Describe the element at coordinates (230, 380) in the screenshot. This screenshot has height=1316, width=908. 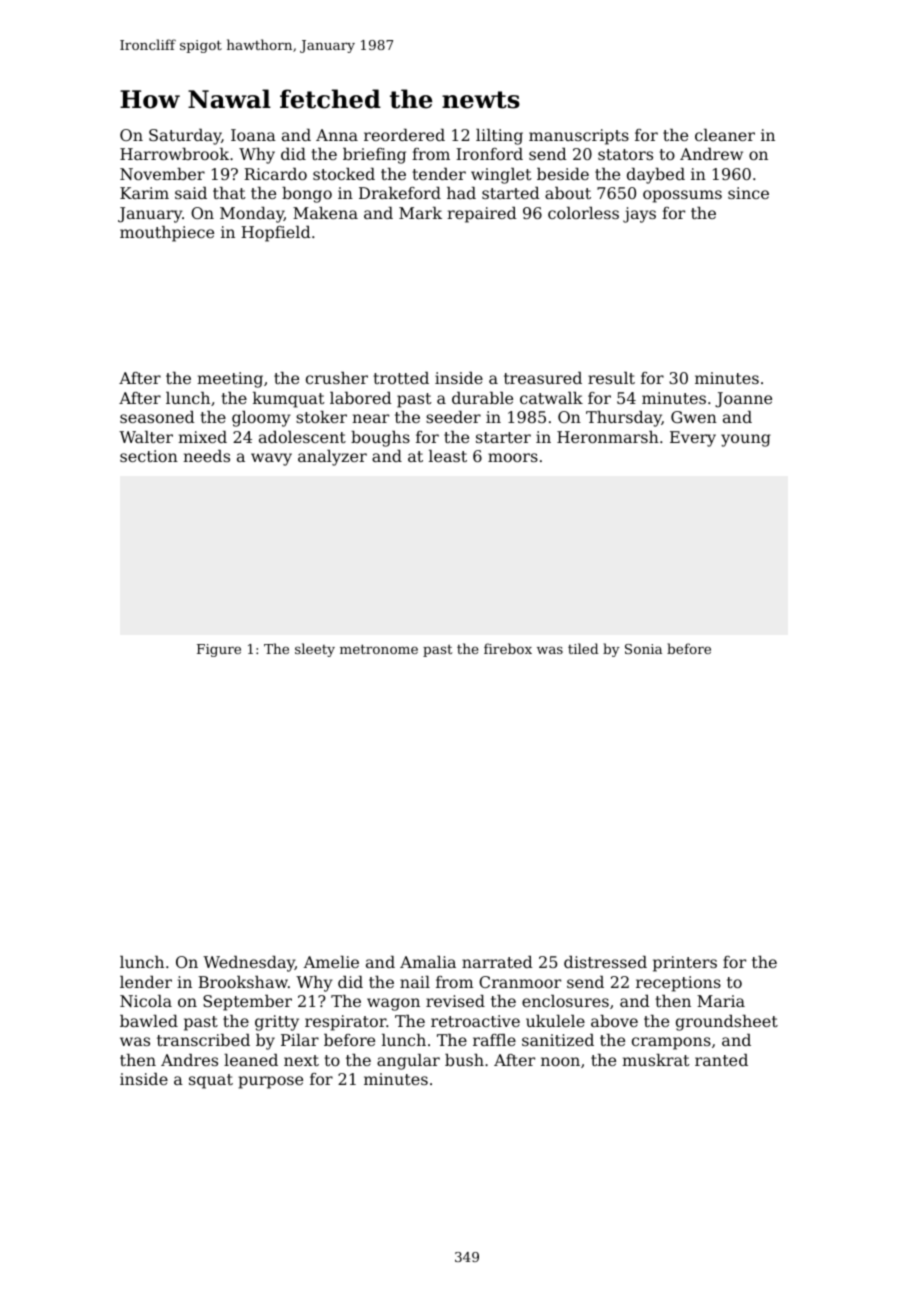
I see `meeting` at that location.
